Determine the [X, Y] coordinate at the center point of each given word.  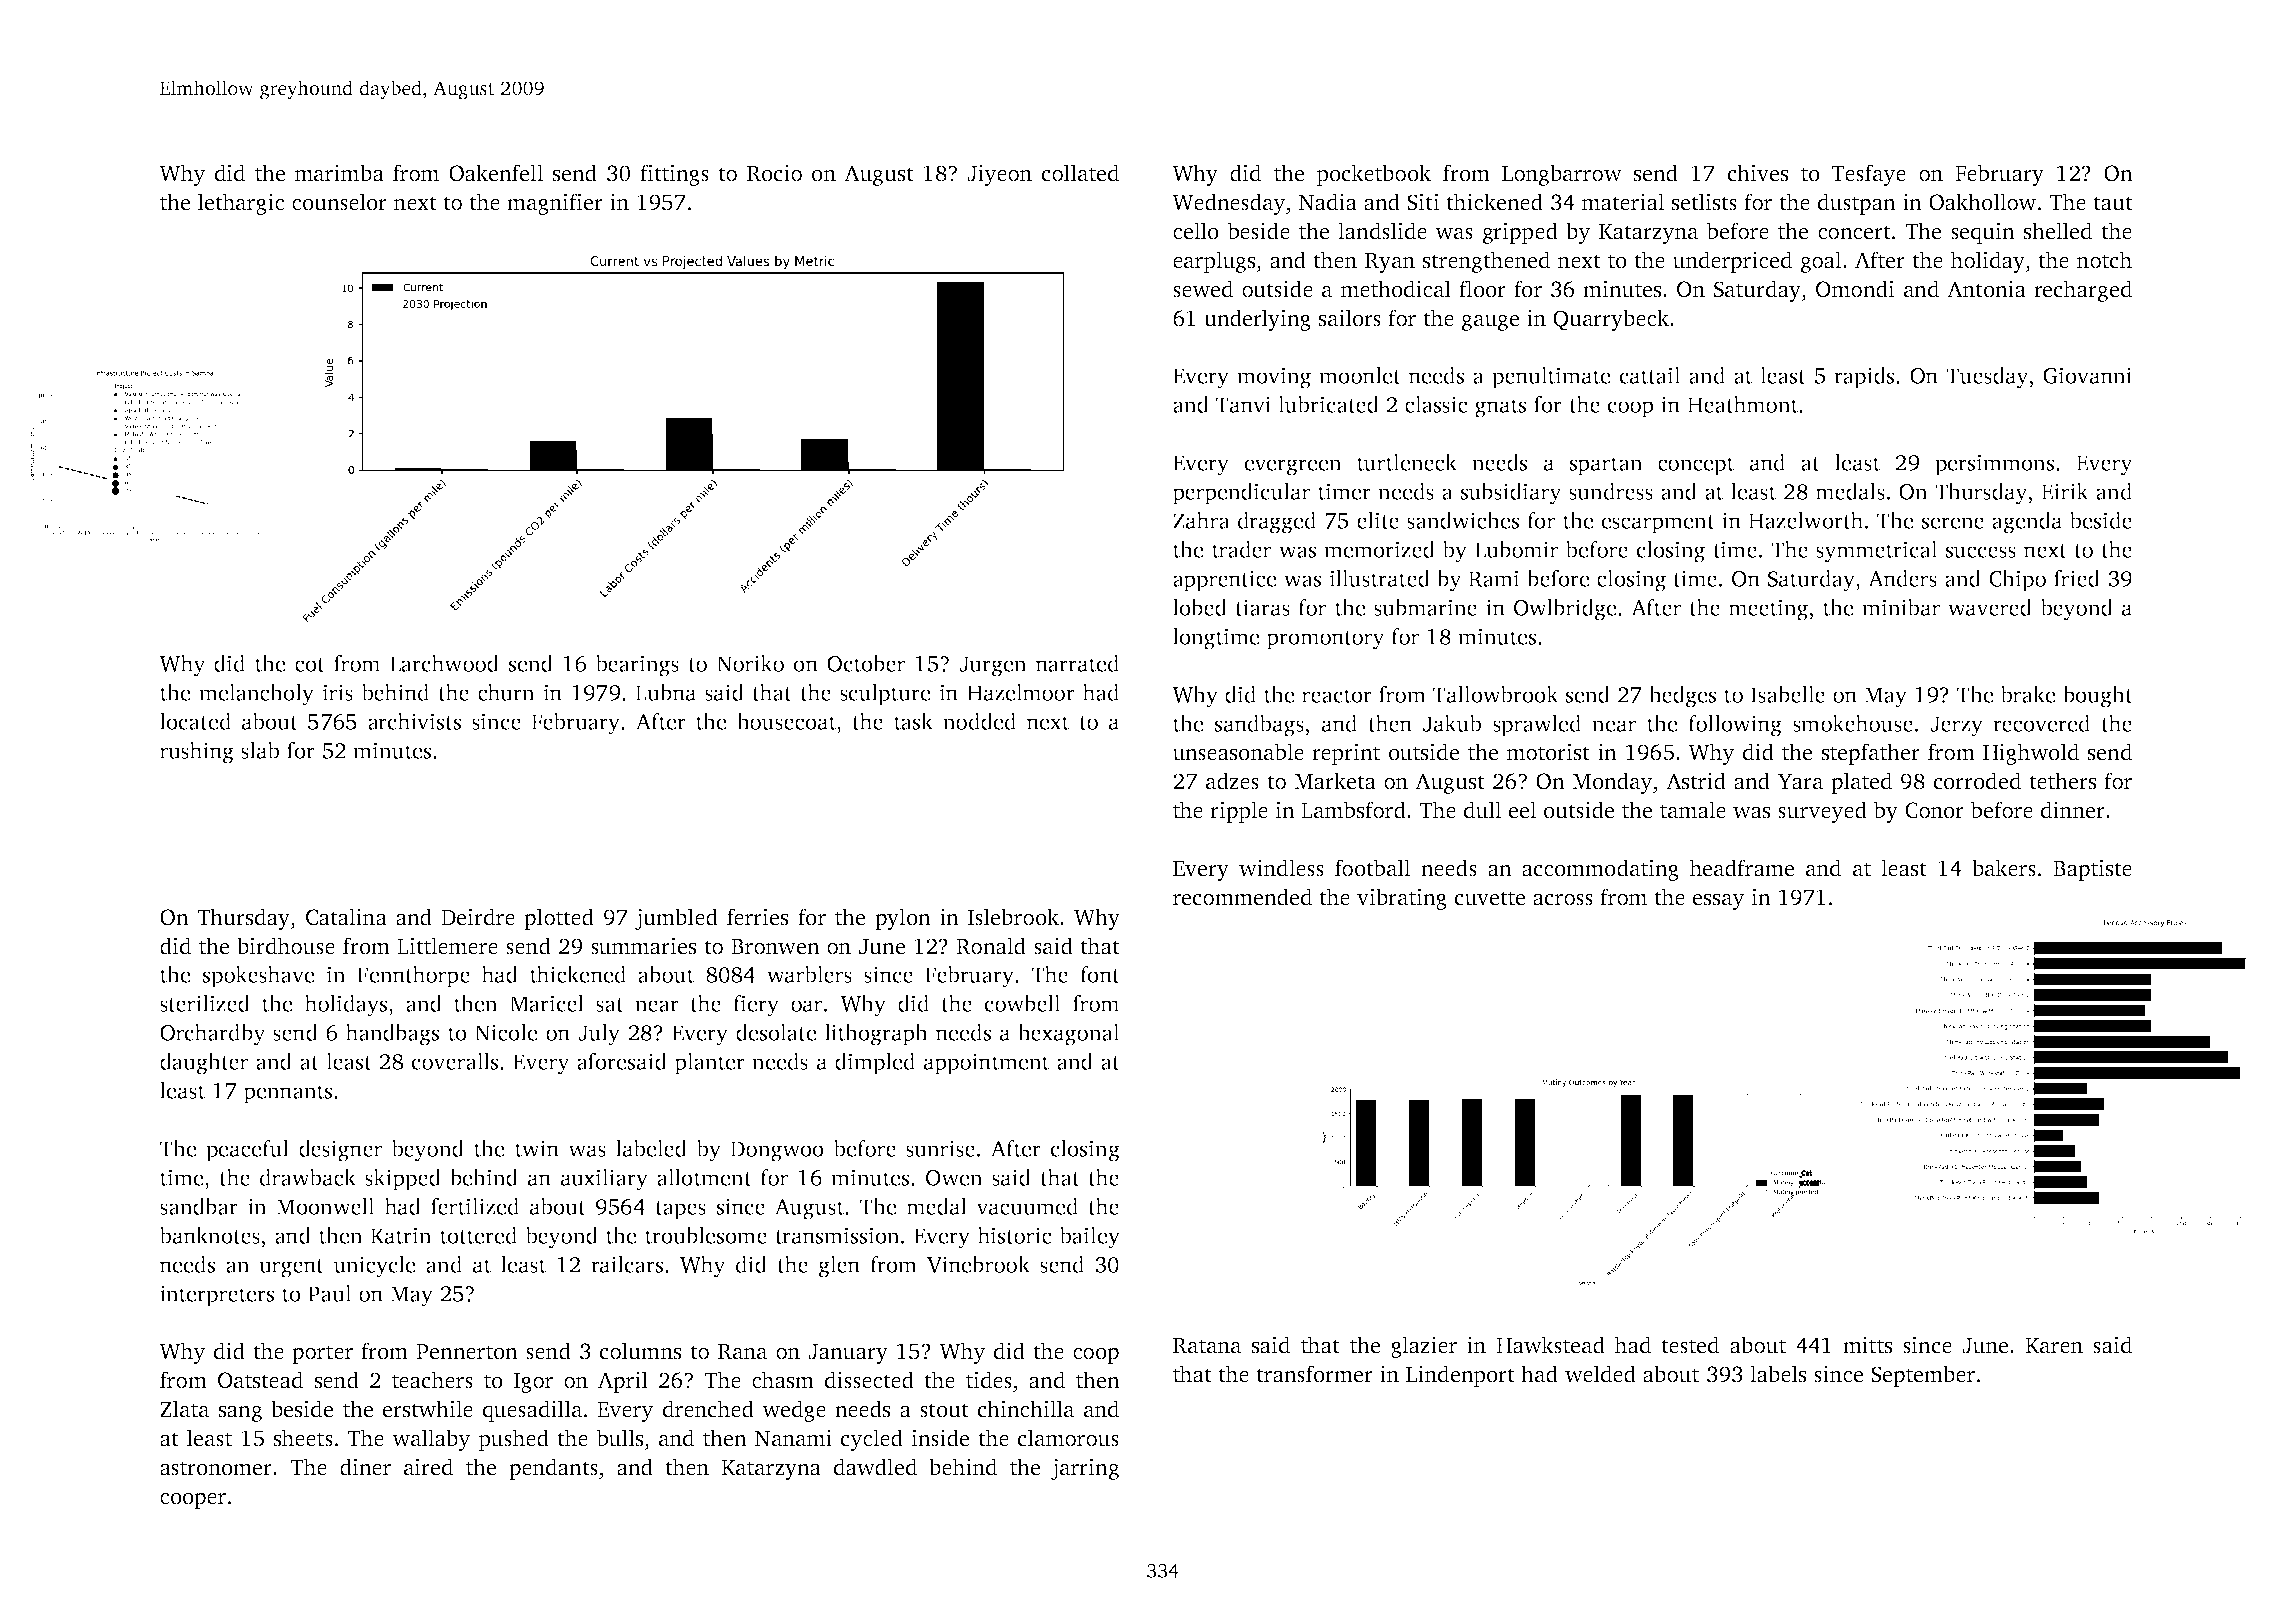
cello [1196, 231]
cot [310, 665]
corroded [1977, 781]
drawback [308, 1177]
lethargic [241, 204]
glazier [1424, 1347]
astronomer [216, 1468]
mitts [1867, 1345]
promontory [1325, 640]
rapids [1864, 378]
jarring [1085, 1469]
